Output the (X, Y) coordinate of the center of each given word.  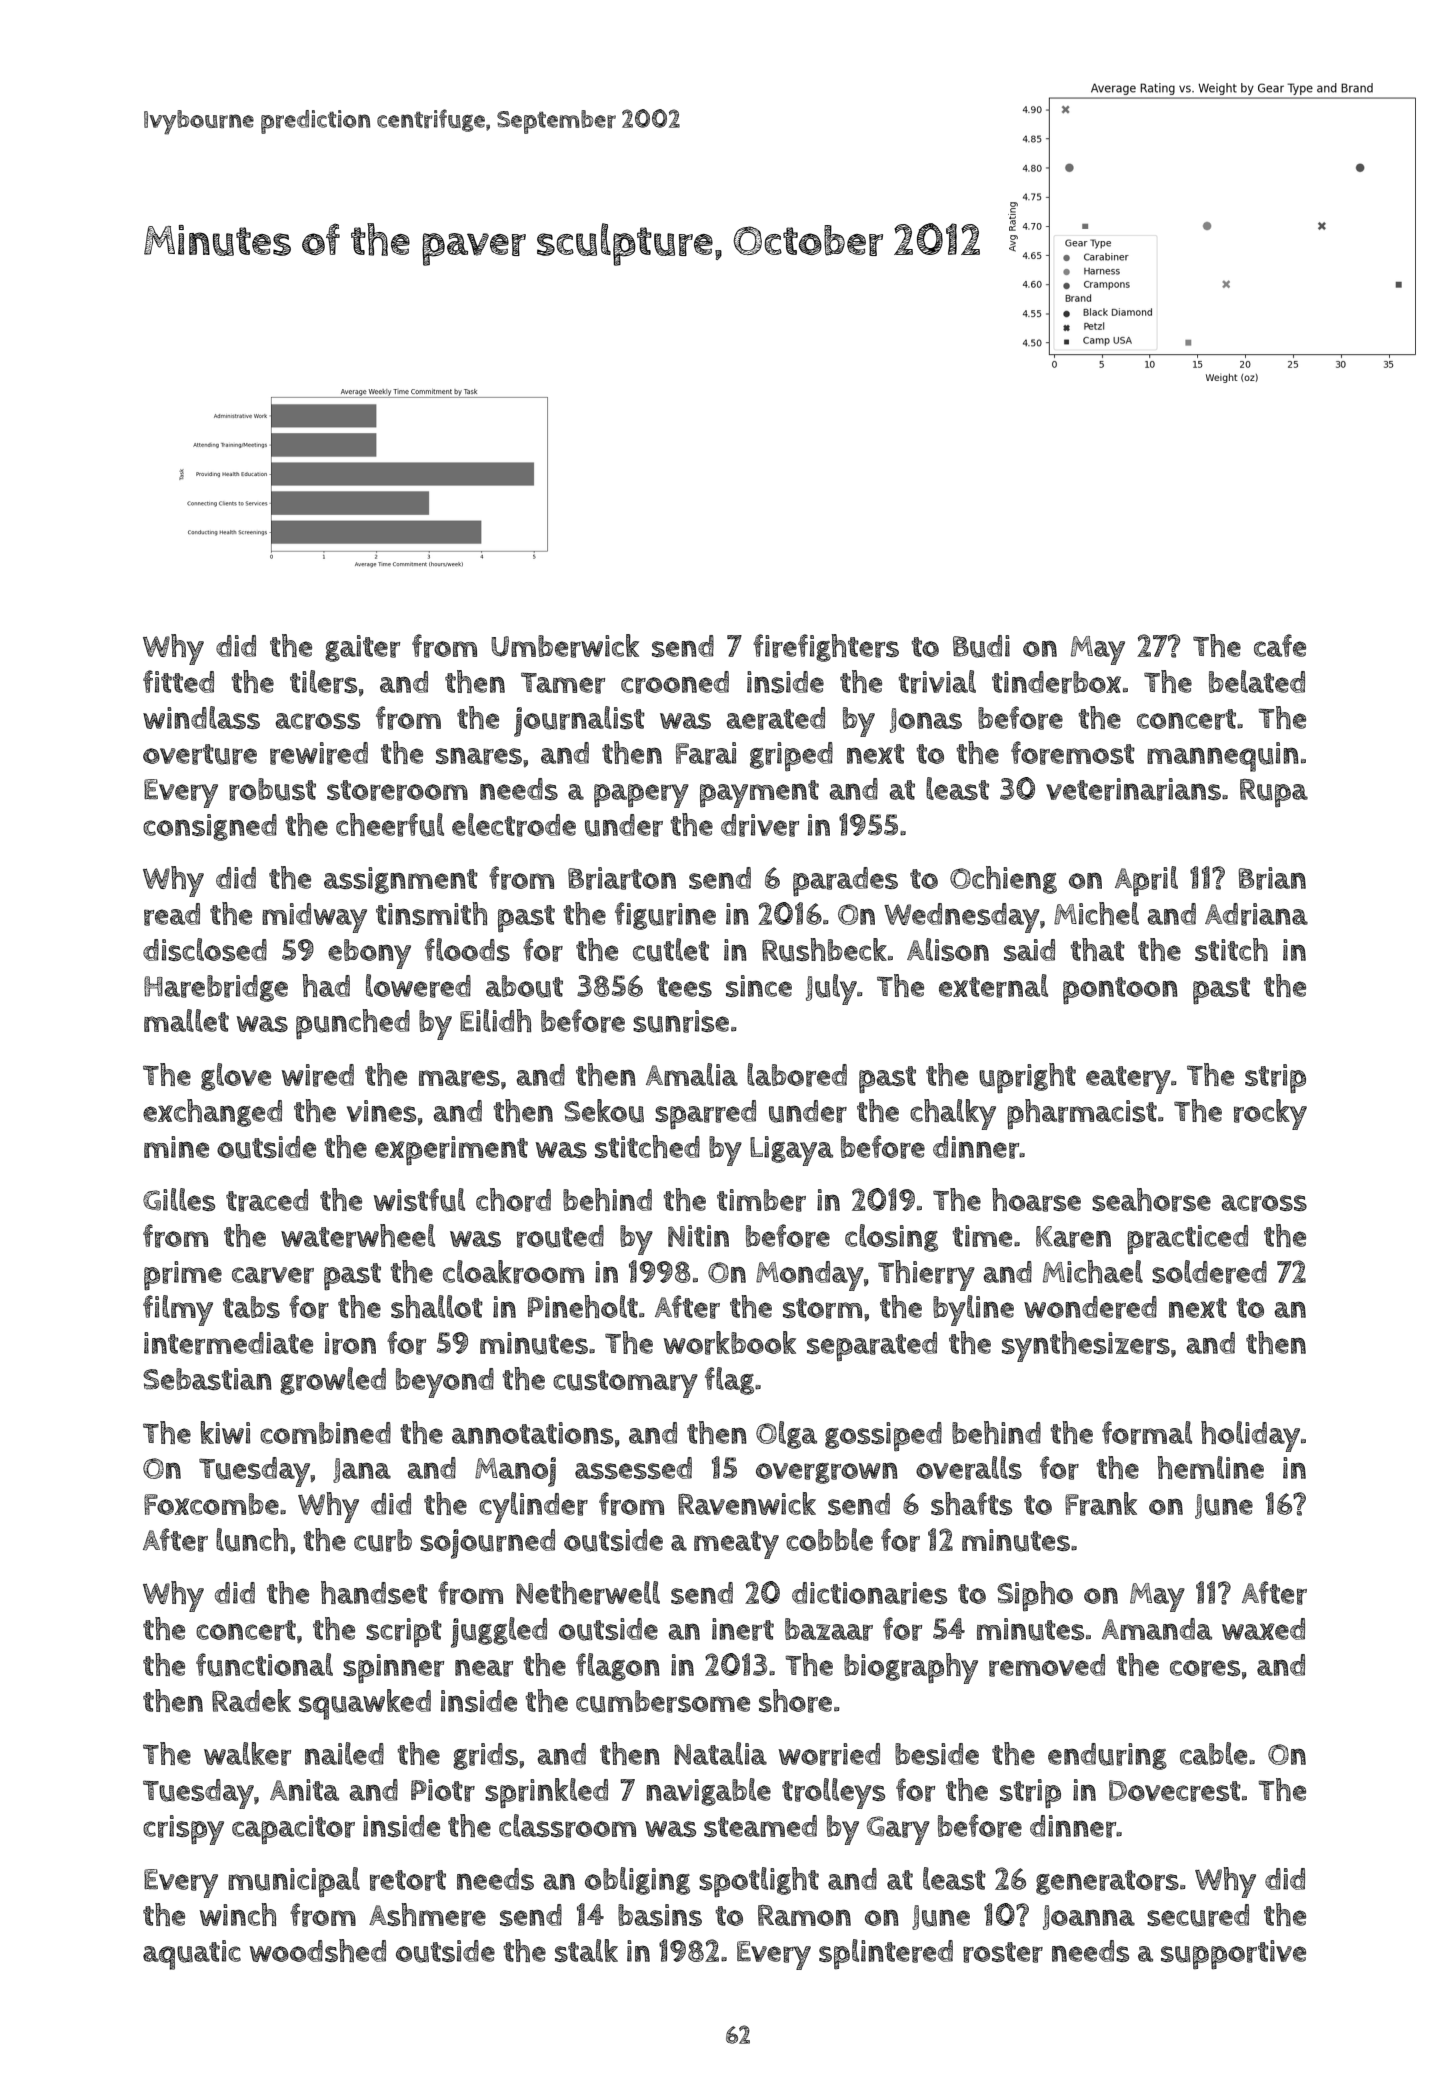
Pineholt (583, 1306)
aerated (775, 718)
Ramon (804, 1915)
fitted (178, 681)
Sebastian (207, 1379)
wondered (1090, 1307)
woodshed (317, 1950)
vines (381, 1111)
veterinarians (1133, 789)
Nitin (698, 1236)
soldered (1209, 1272)
